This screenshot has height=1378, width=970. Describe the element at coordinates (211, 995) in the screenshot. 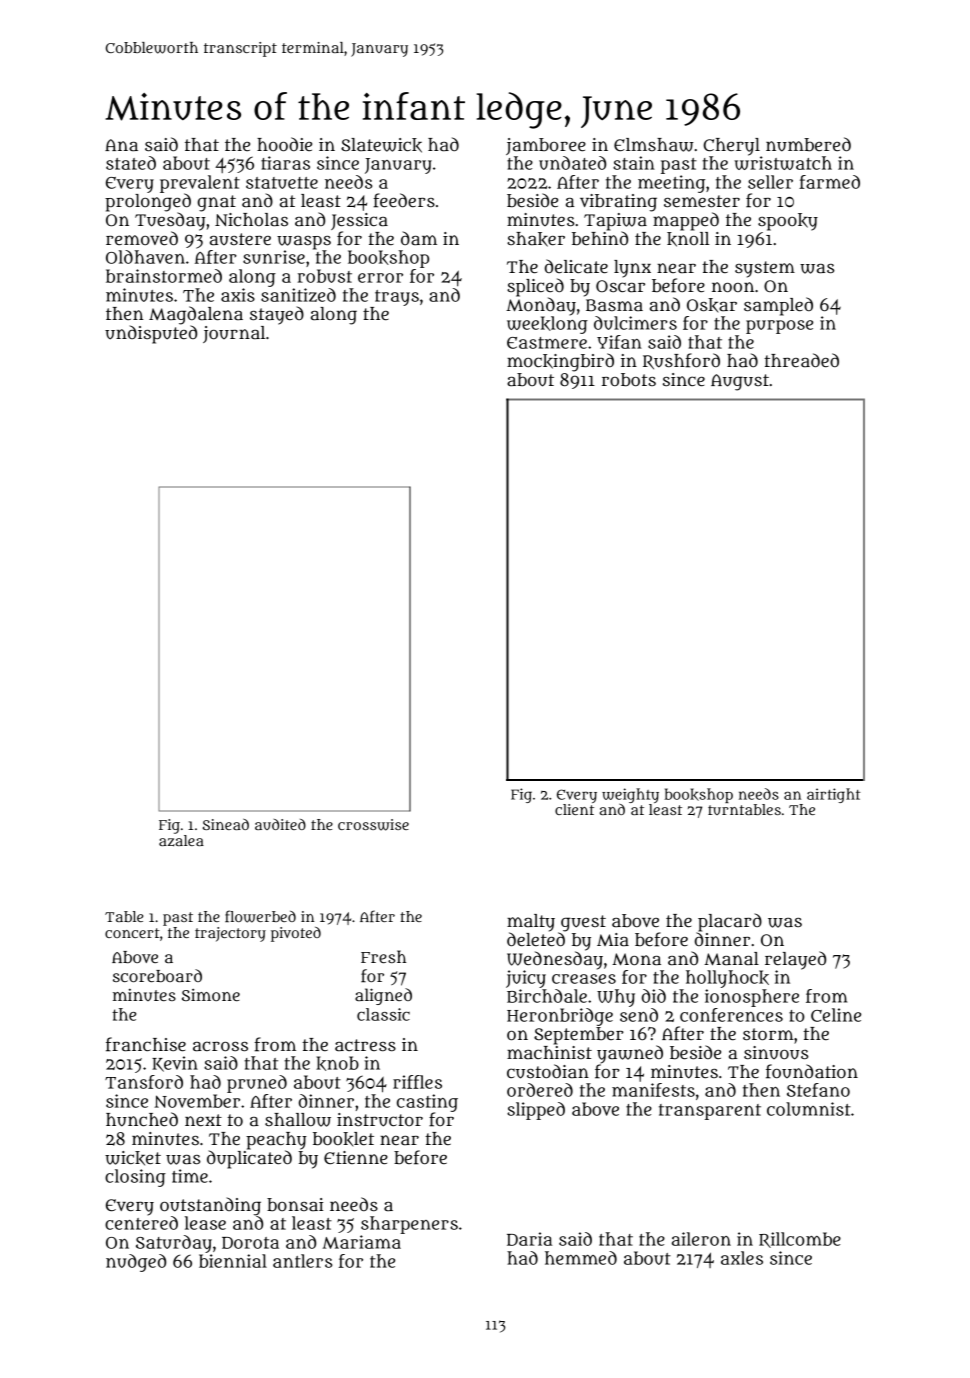

I see `Simone` at that location.
